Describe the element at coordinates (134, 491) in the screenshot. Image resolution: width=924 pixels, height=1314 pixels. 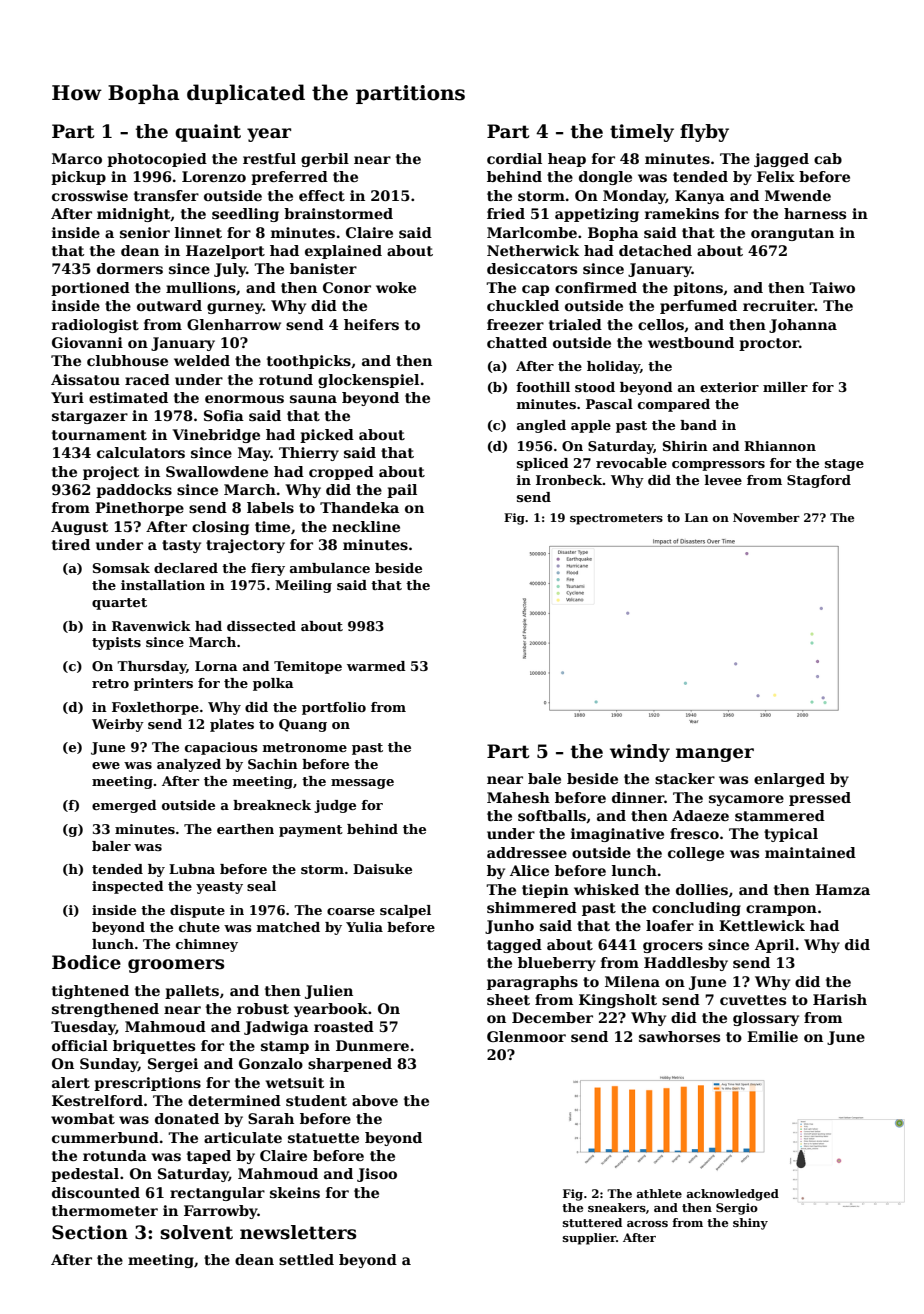
I see `paddocks` at that location.
